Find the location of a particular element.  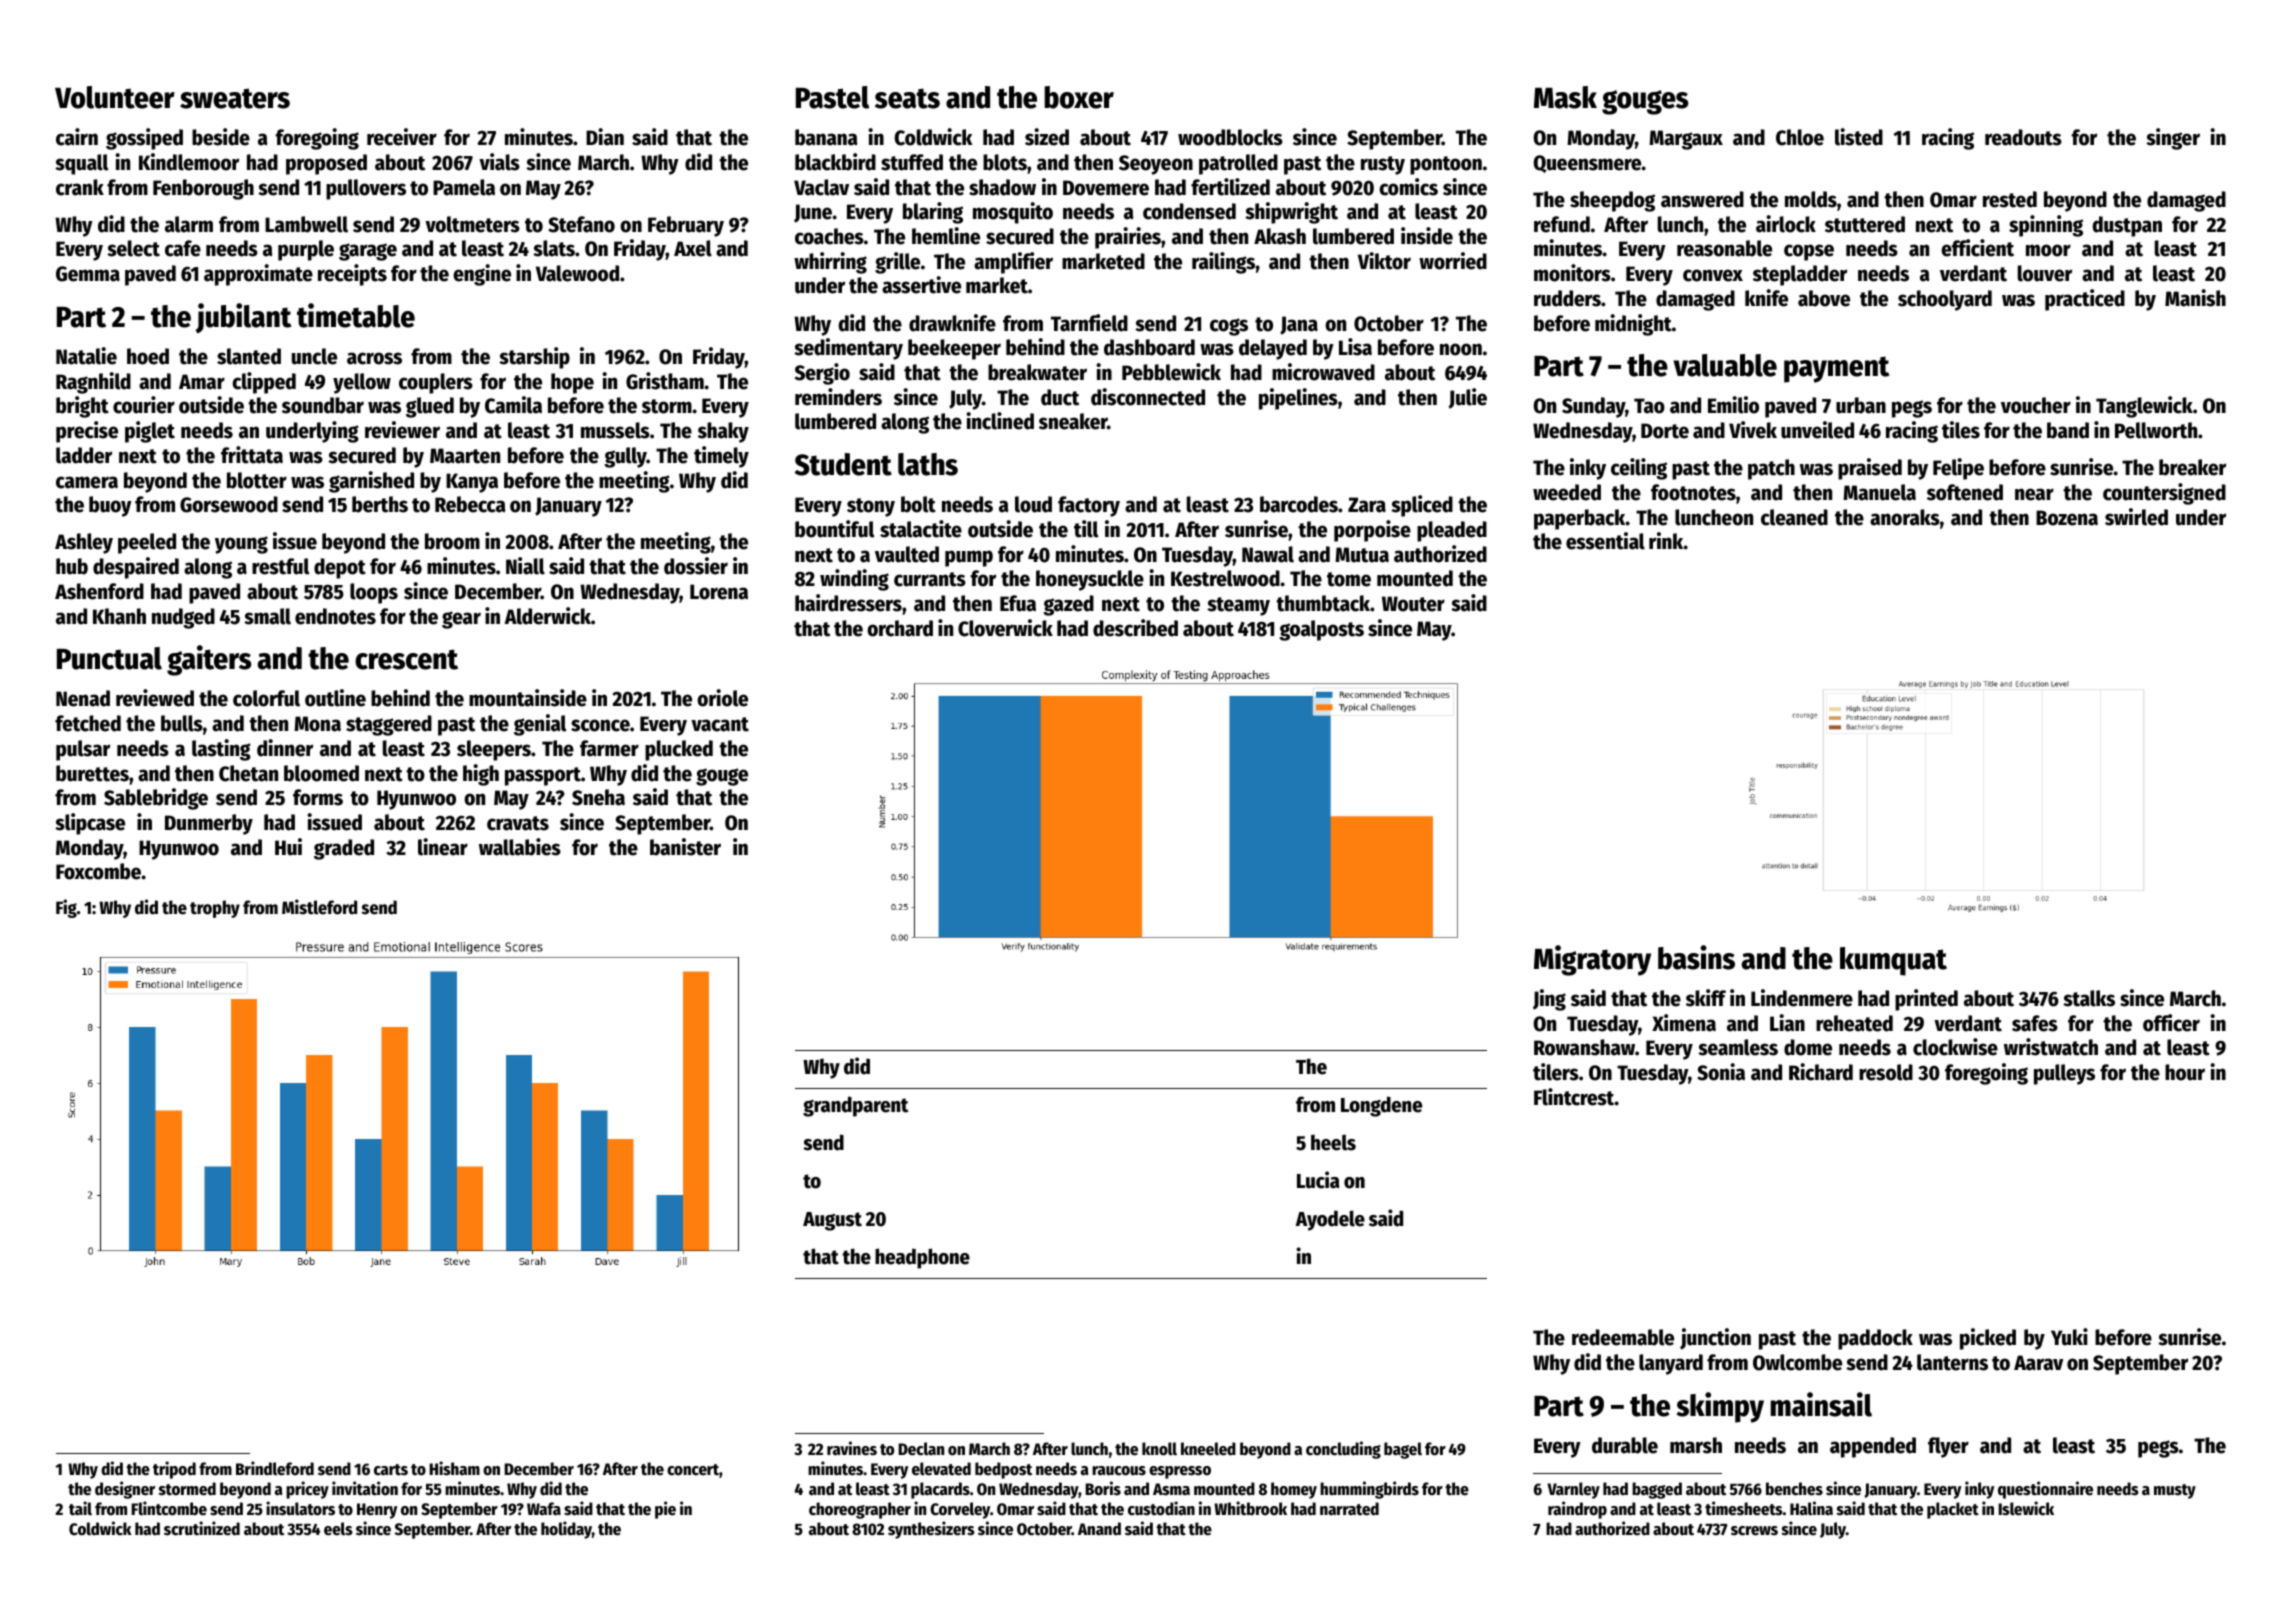

sedimentary is located at coordinates (848, 349).
